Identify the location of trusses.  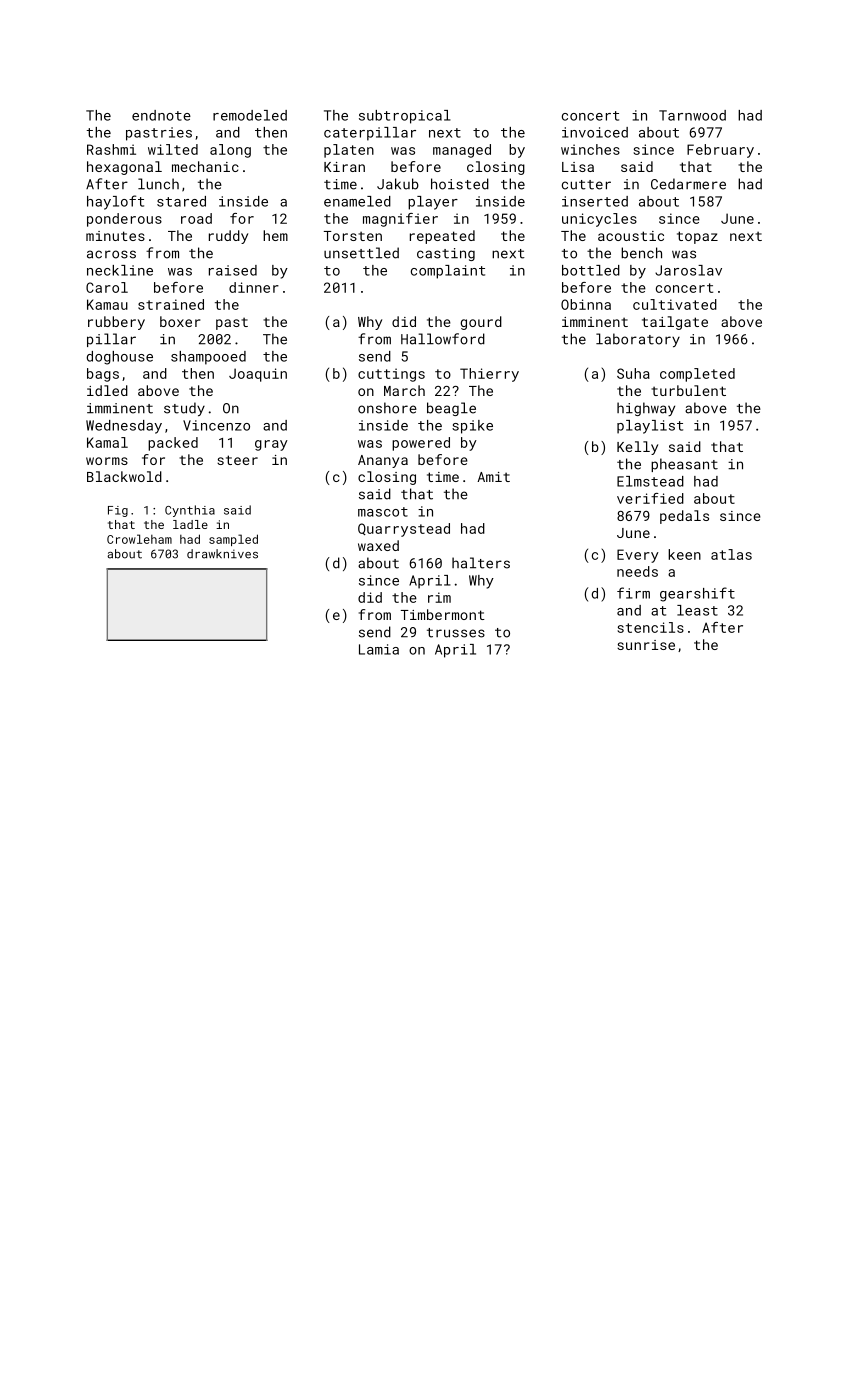
(456, 633).
